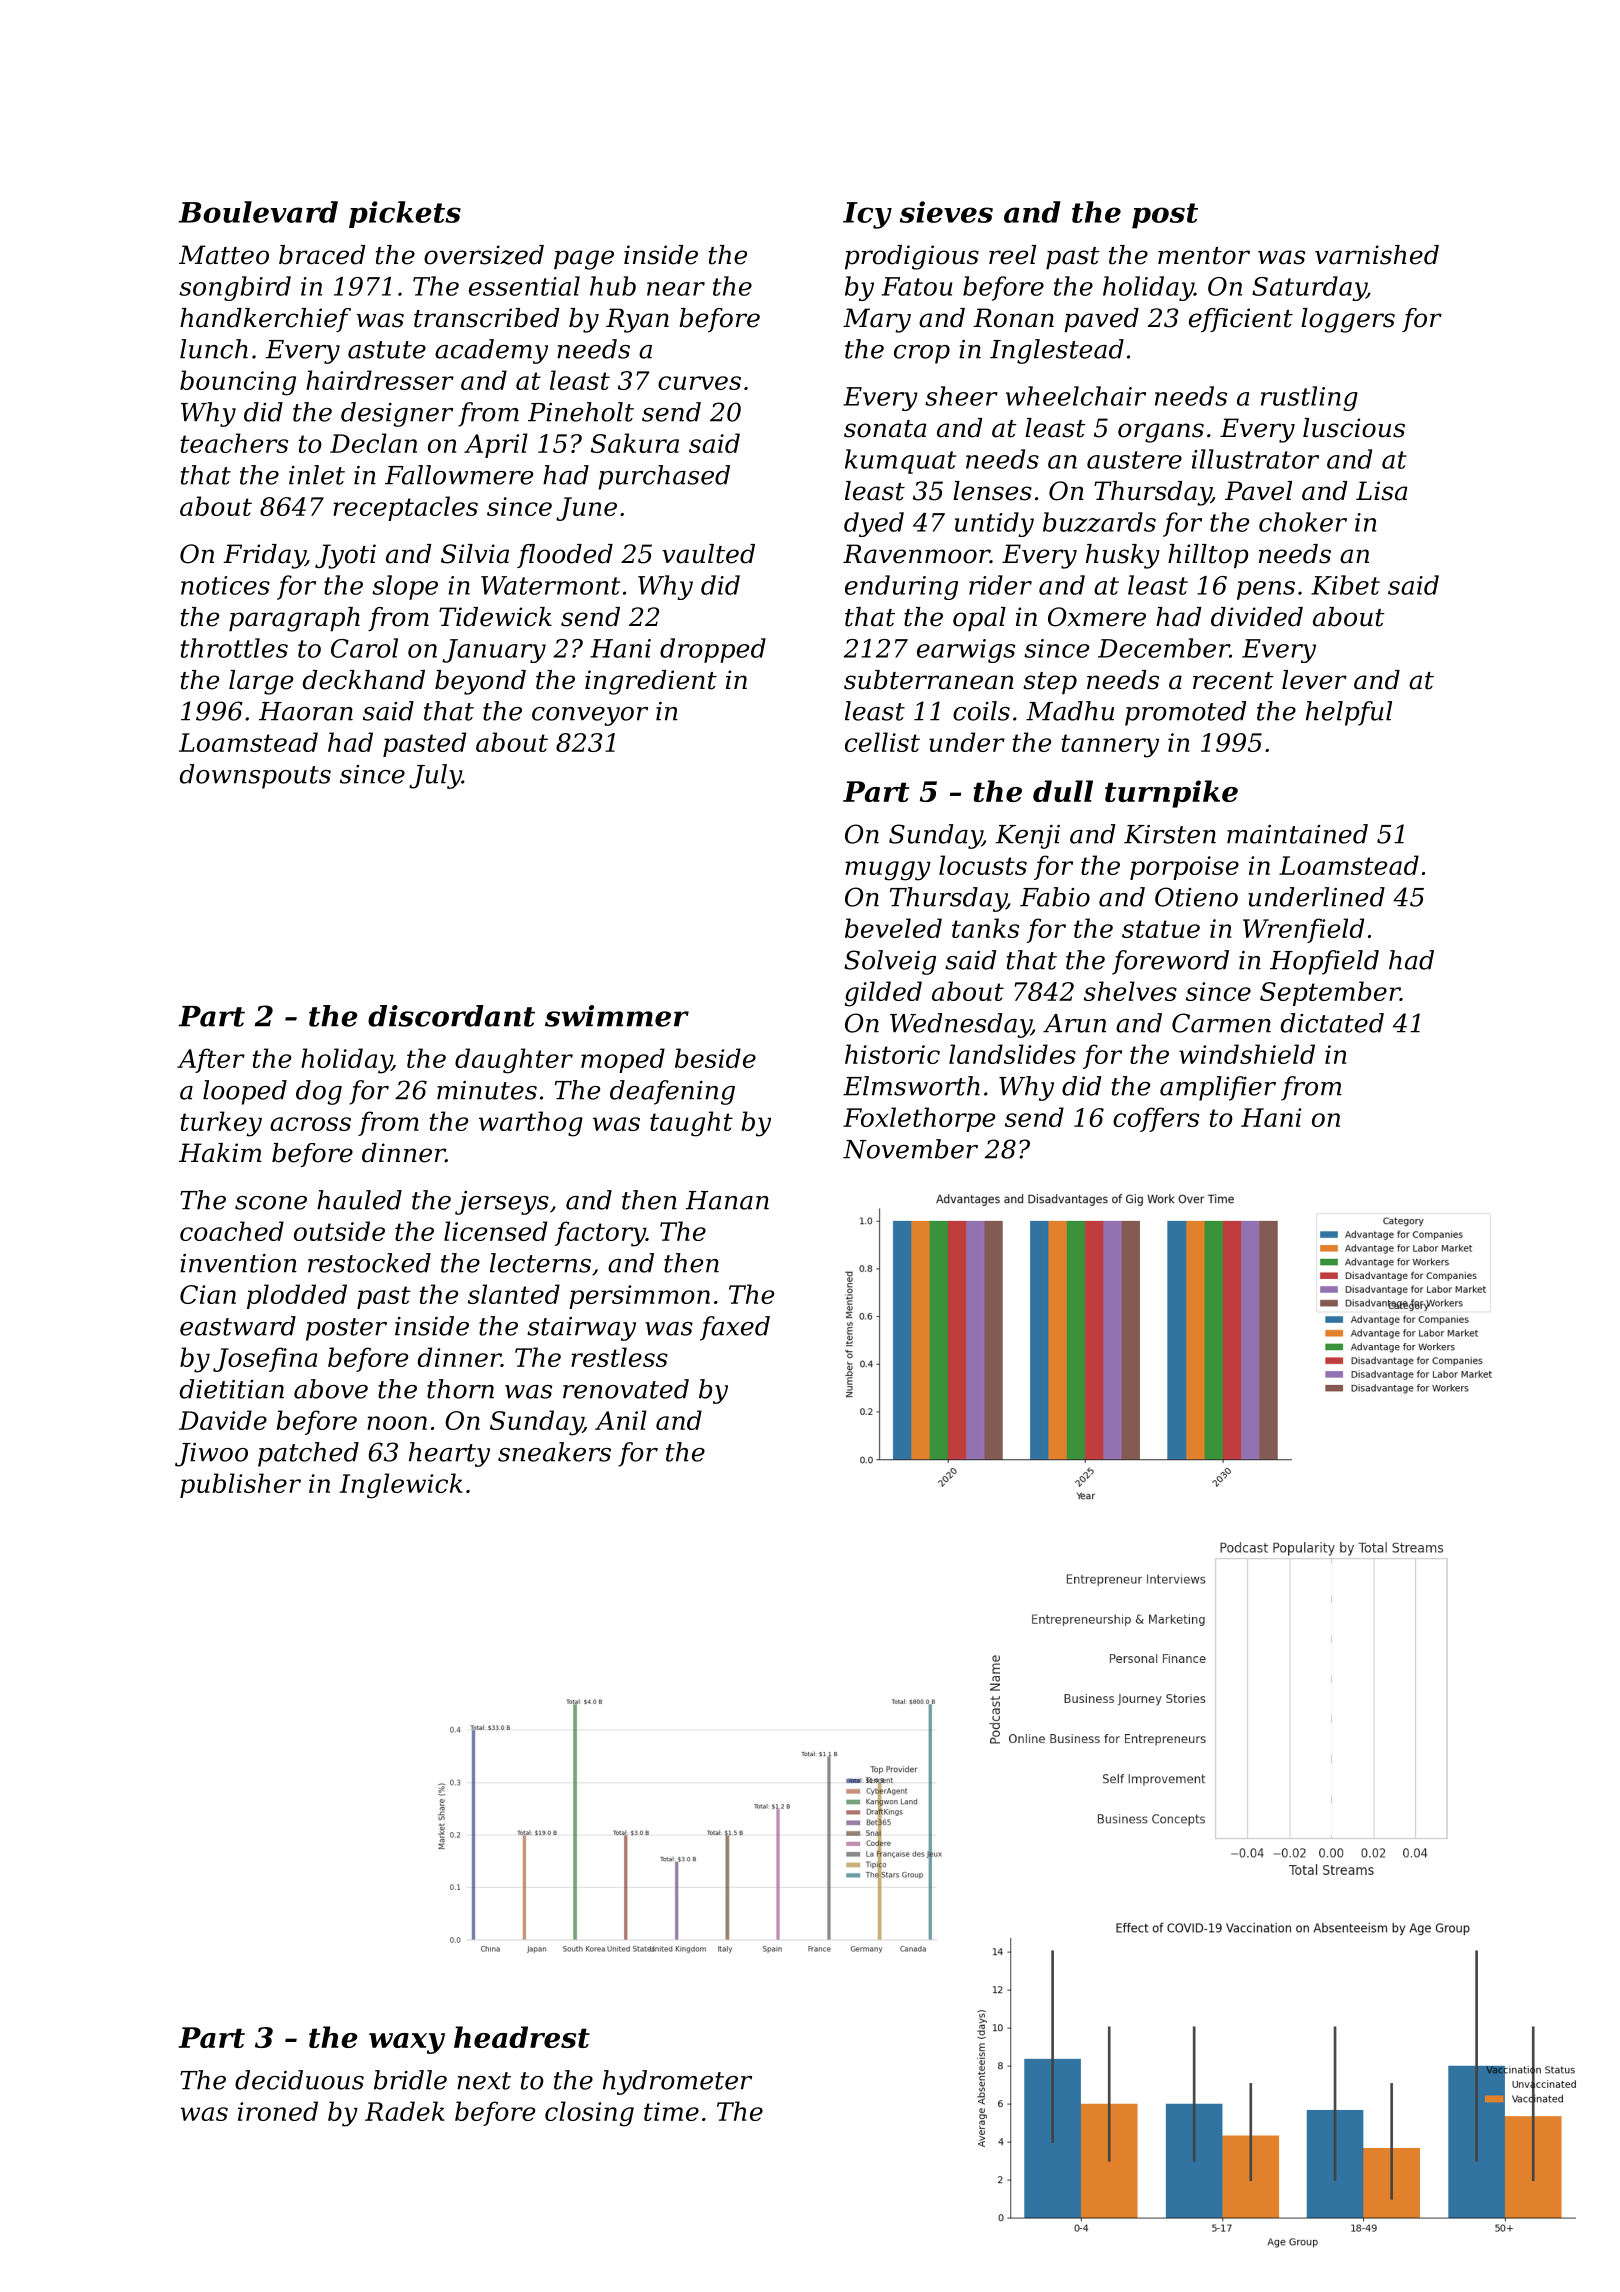  What do you see at coordinates (708, 554) in the screenshot?
I see `vaulted` at bounding box center [708, 554].
